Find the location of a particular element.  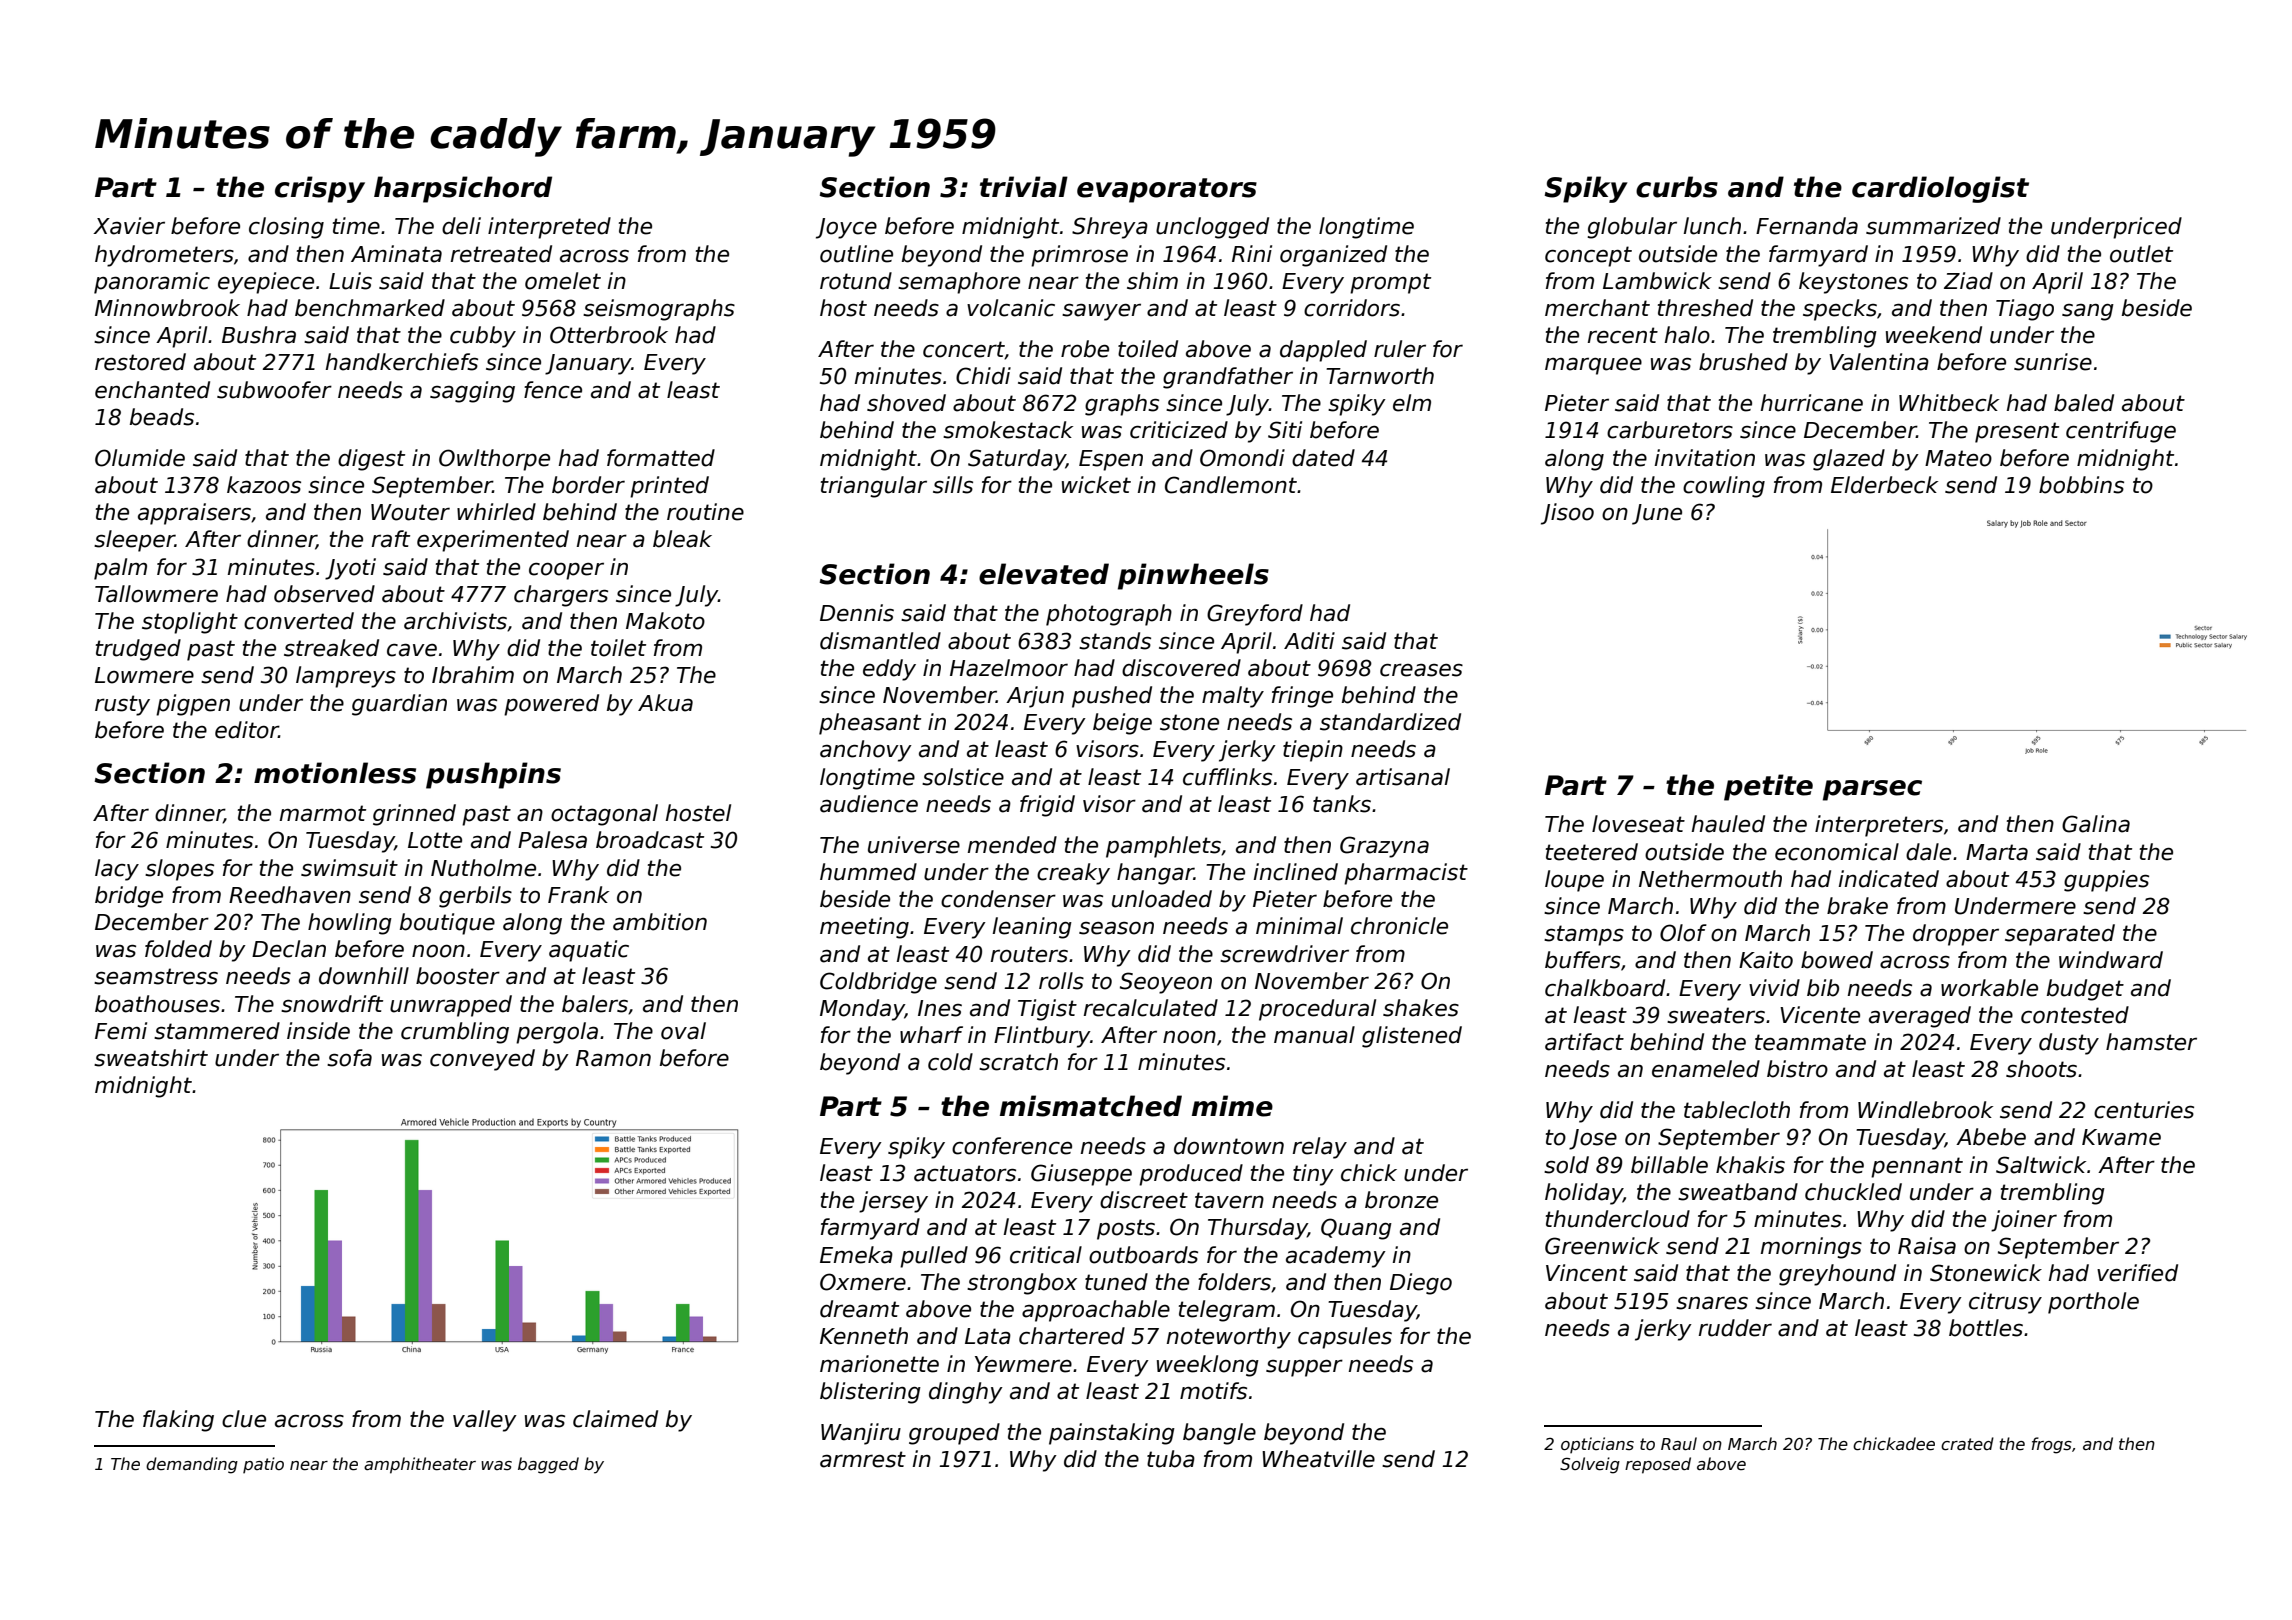

trivial is located at coordinates (1024, 187).
